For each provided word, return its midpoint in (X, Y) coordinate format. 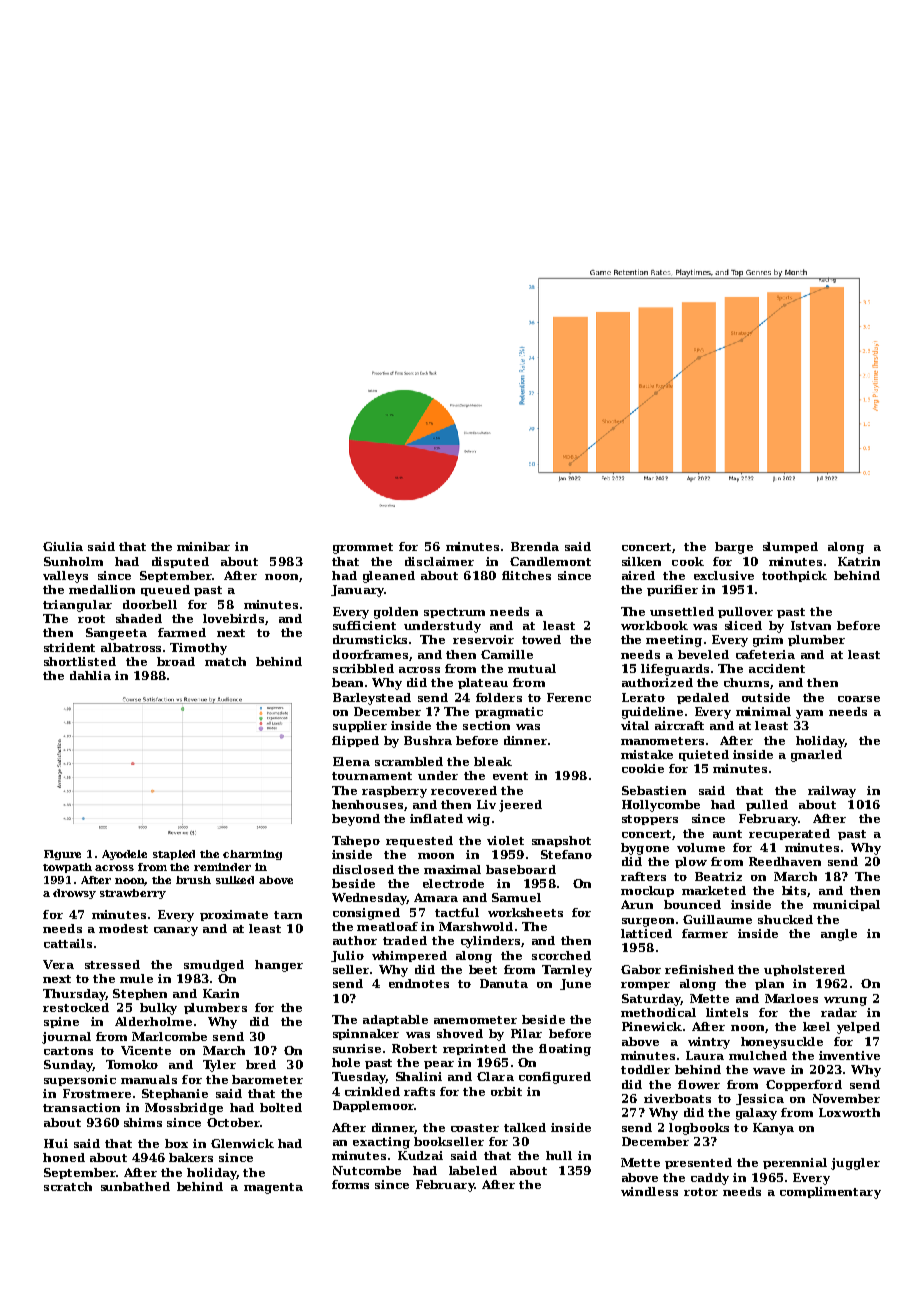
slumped (790, 547)
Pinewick (652, 1026)
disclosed (363, 869)
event (510, 776)
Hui (56, 1143)
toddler (645, 1069)
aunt (727, 834)
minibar (203, 546)
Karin (221, 993)
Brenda (535, 546)
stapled (174, 855)
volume (701, 847)
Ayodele (124, 855)
